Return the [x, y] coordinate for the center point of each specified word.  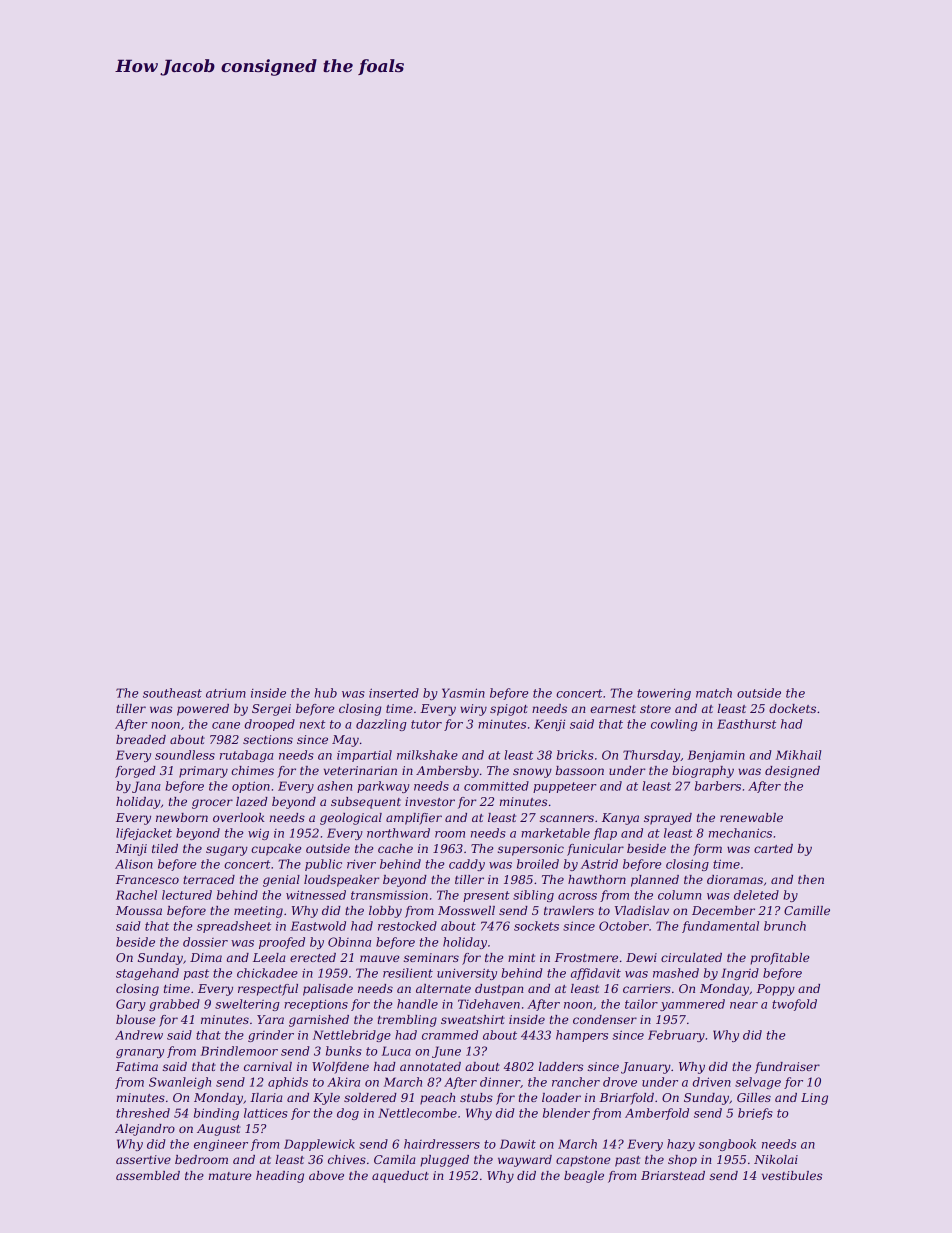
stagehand [147, 974]
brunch [785, 926]
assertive [143, 1159]
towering [664, 694]
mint [521, 957]
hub [326, 693]
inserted [394, 693]
